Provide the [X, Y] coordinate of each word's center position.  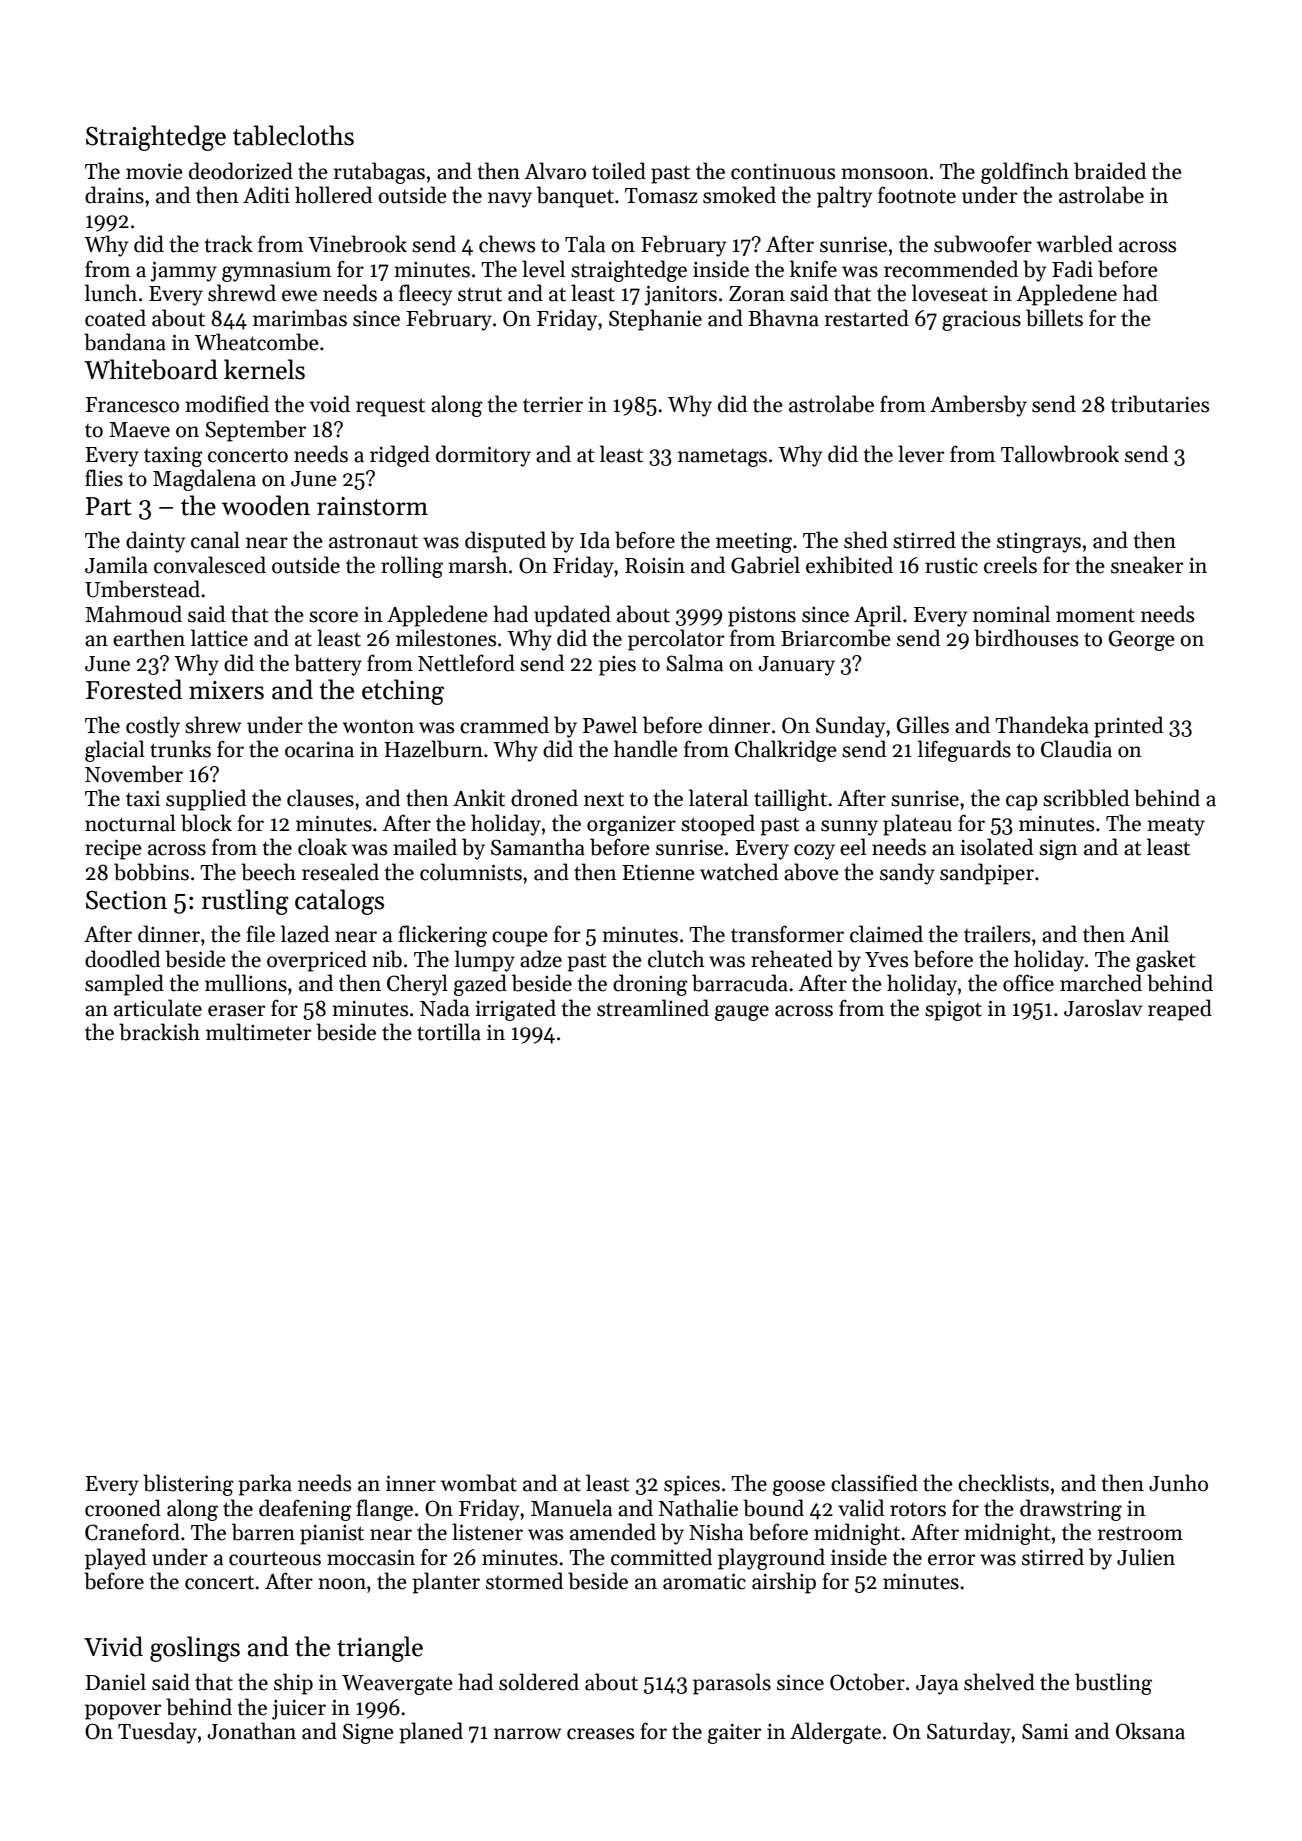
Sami [1045, 1731]
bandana [125, 342]
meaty [1176, 827]
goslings [195, 1649]
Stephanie [655, 320]
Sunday [850, 727]
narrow [527, 1734]
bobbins [151, 872]
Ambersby [978, 406]
